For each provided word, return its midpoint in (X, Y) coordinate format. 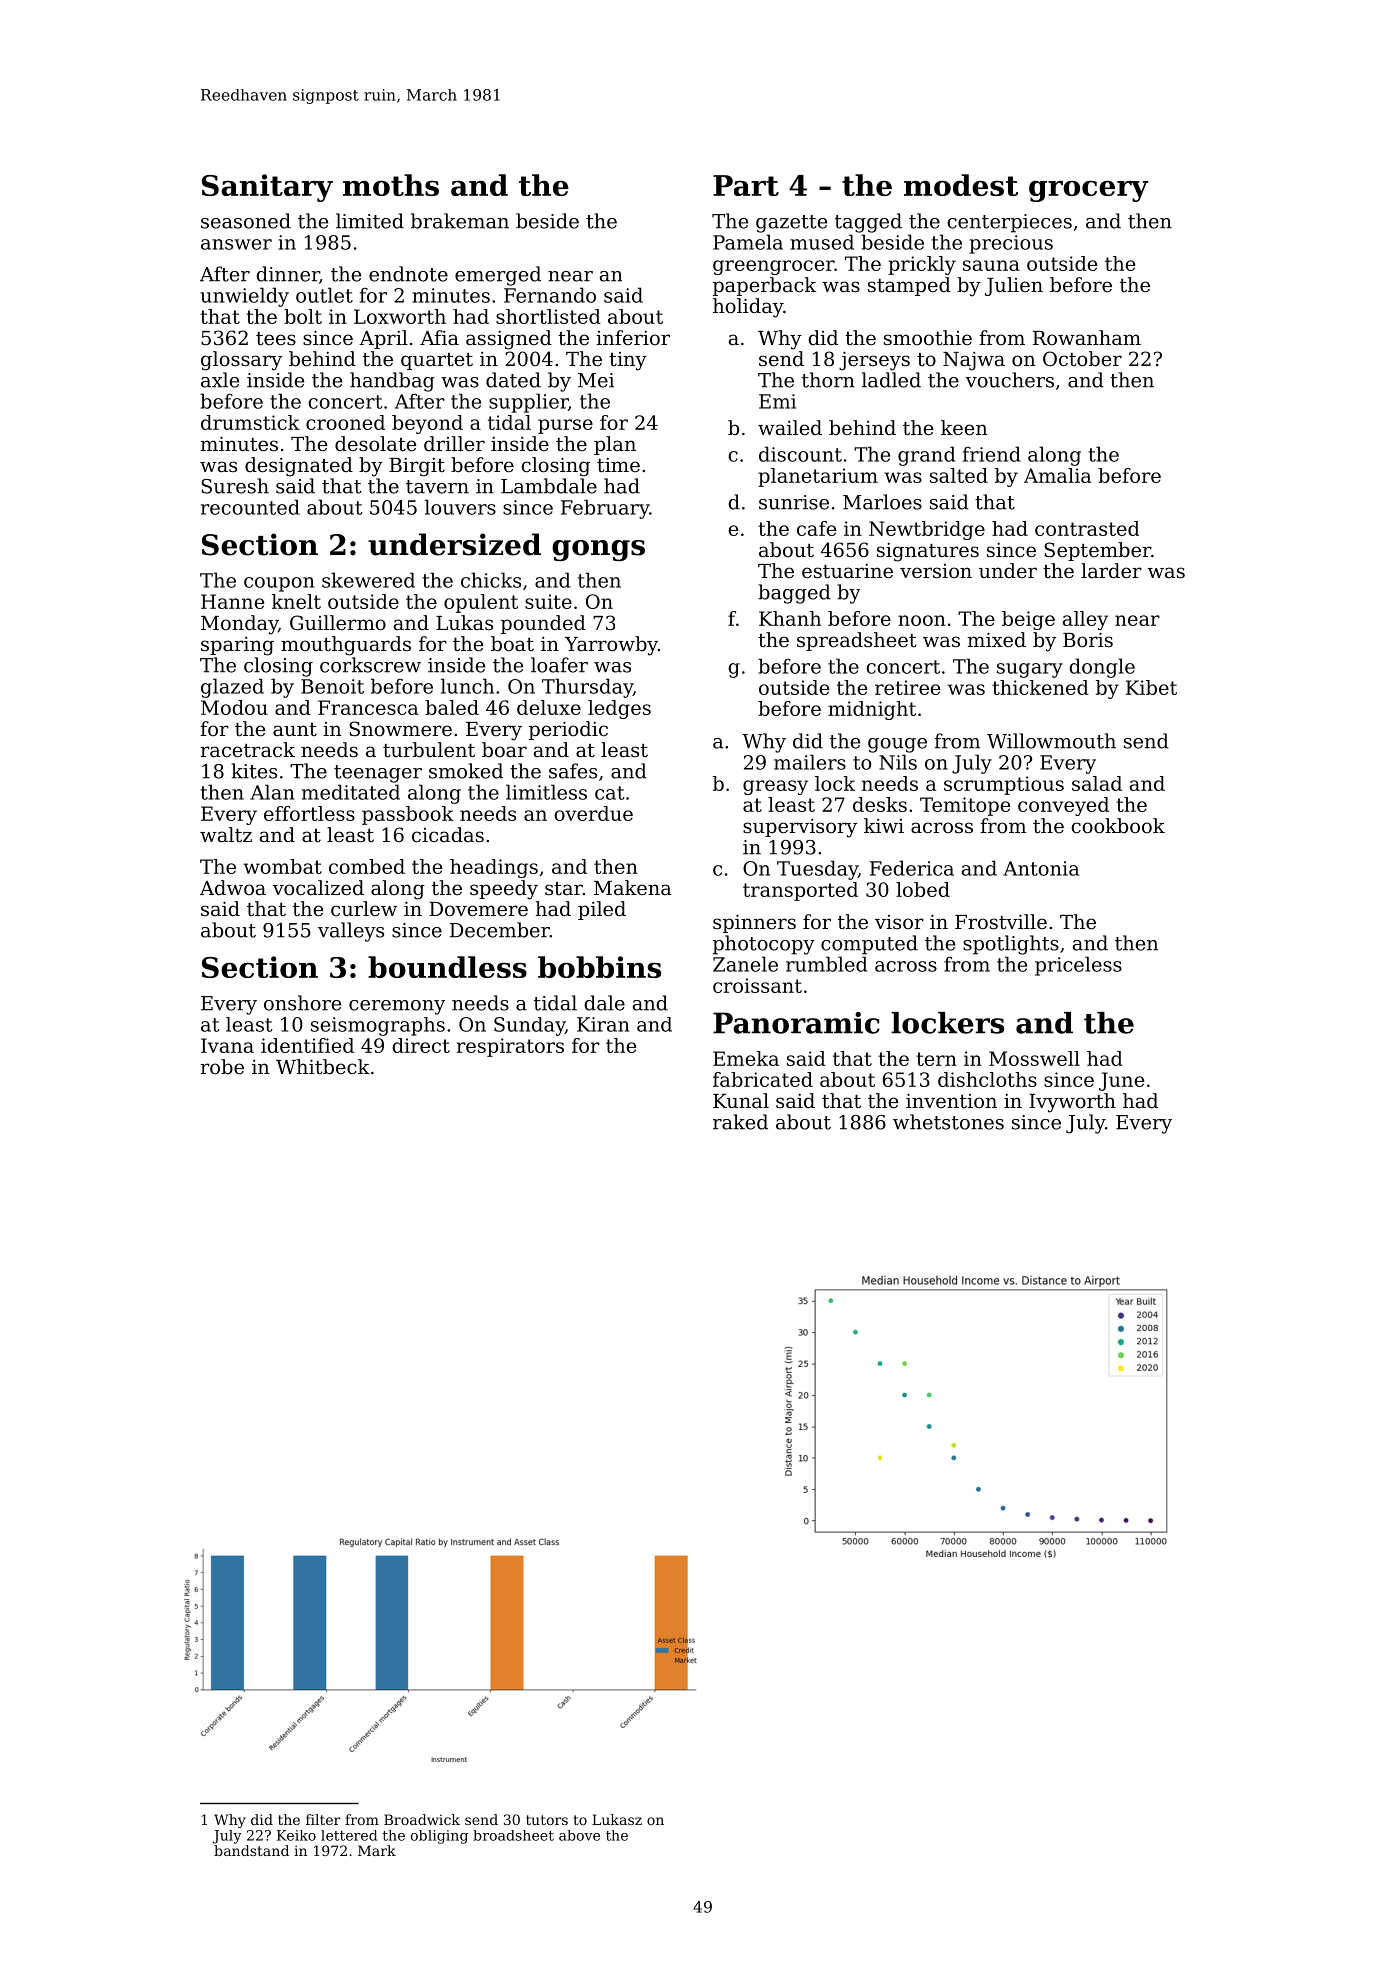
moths (391, 185)
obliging (439, 1837)
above (579, 1835)
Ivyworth (1072, 1103)
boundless (447, 967)
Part (746, 185)
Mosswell (1034, 1058)
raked (740, 1122)
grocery (1089, 191)
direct (421, 1045)
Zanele (745, 964)
